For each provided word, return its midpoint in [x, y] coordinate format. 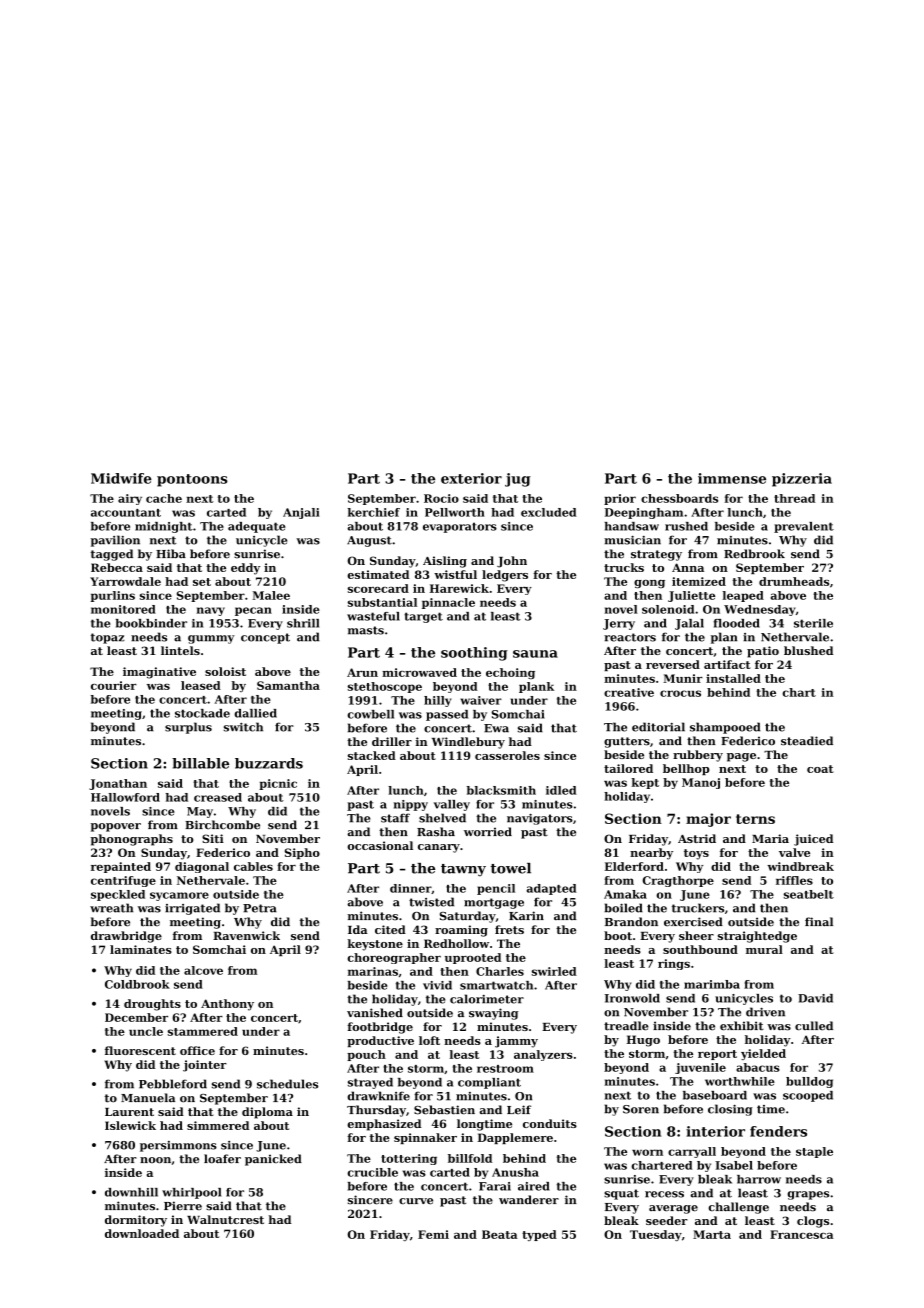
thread [794, 498]
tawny [463, 870]
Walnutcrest [225, 1219]
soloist [225, 671]
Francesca [802, 1234]
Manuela [148, 1098]
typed [539, 1235]
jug [518, 480]
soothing [474, 654]
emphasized [384, 1125]
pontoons [192, 480]
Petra [260, 908]
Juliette [691, 596]
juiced [813, 840]
